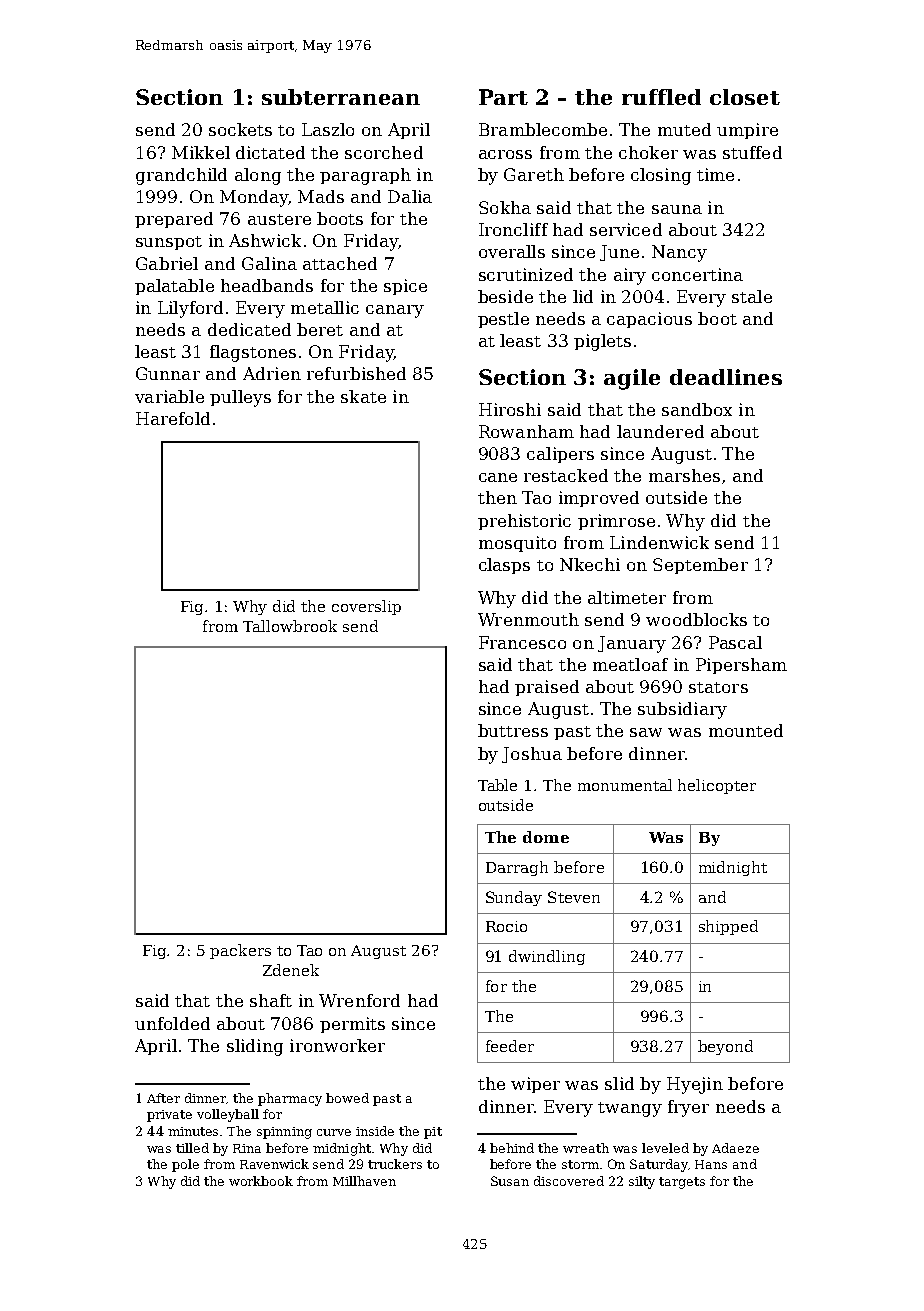  Describe the element at coordinates (192, 1148) in the screenshot. I see `tilled` at that location.
